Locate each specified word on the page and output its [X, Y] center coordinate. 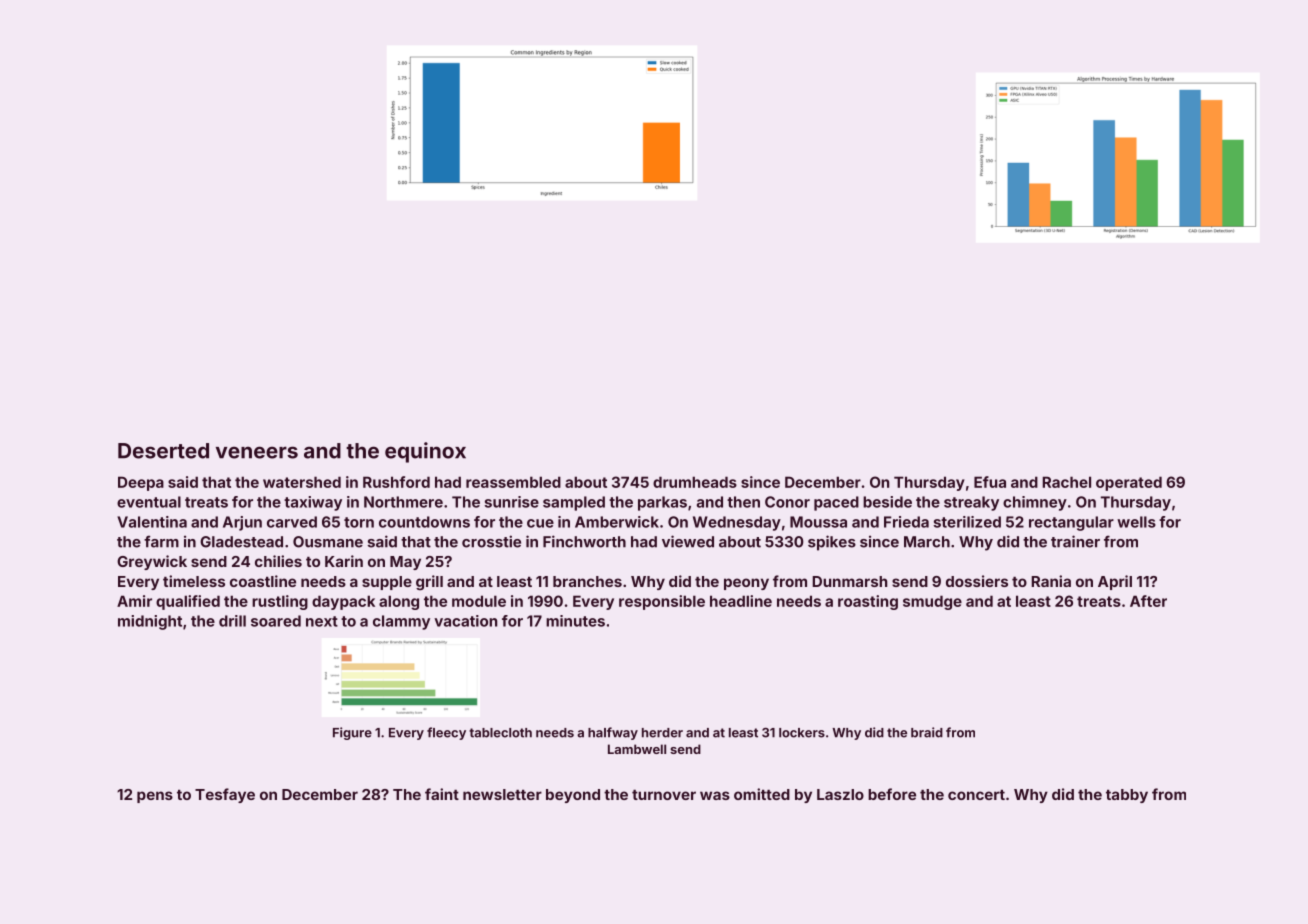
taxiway [313, 503]
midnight [150, 622]
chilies [278, 561]
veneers [257, 452]
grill [429, 582]
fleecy [446, 733]
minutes [575, 621]
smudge [932, 602]
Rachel [1067, 482]
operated [1129, 483]
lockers [802, 733]
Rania [1051, 581]
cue [540, 523]
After [1148, 601]
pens [155, 797]
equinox [425, 452]
